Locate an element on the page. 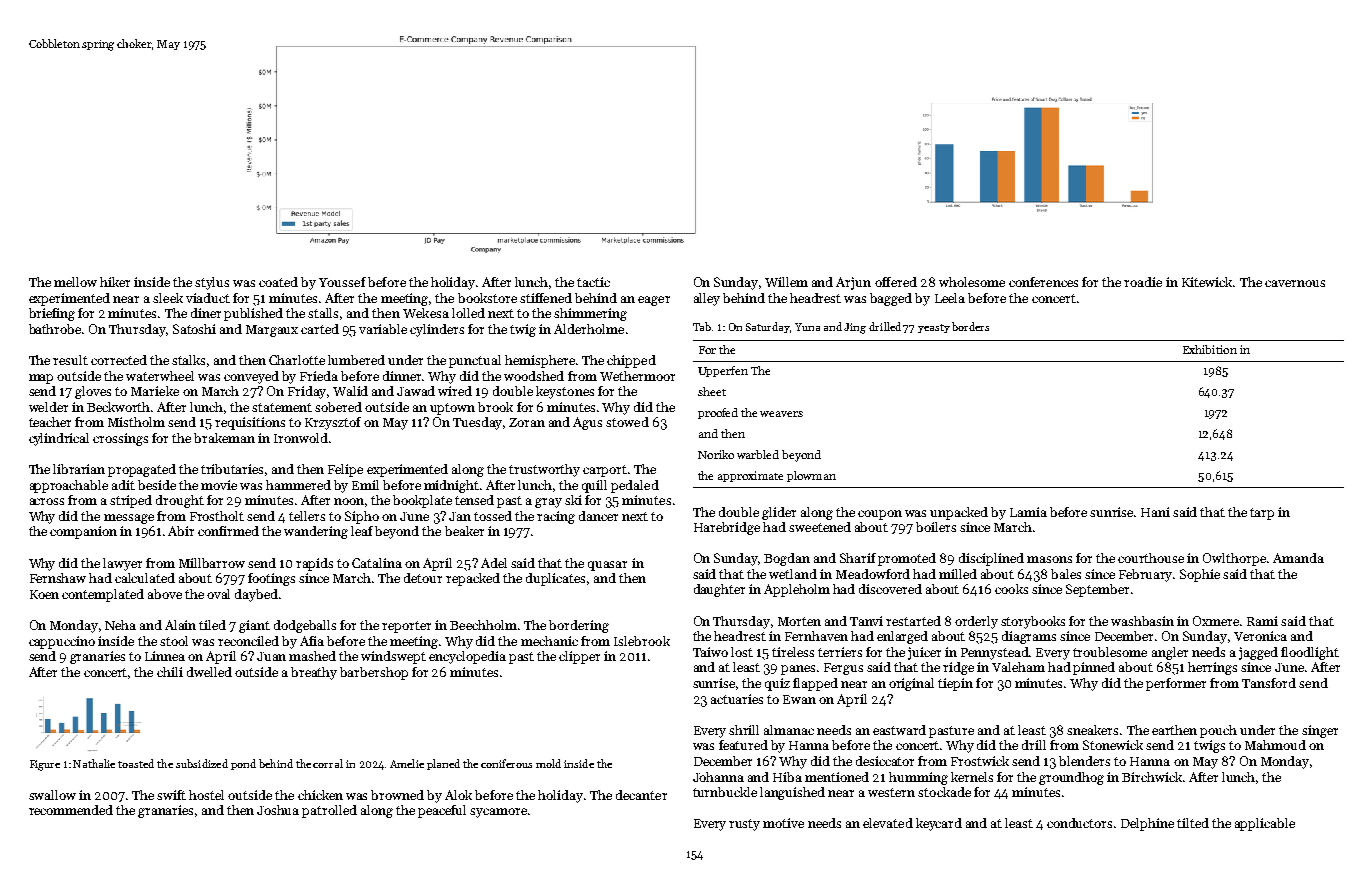 This document has width=1372, height=887. cappuccino is located at coordinates (62, 642).
